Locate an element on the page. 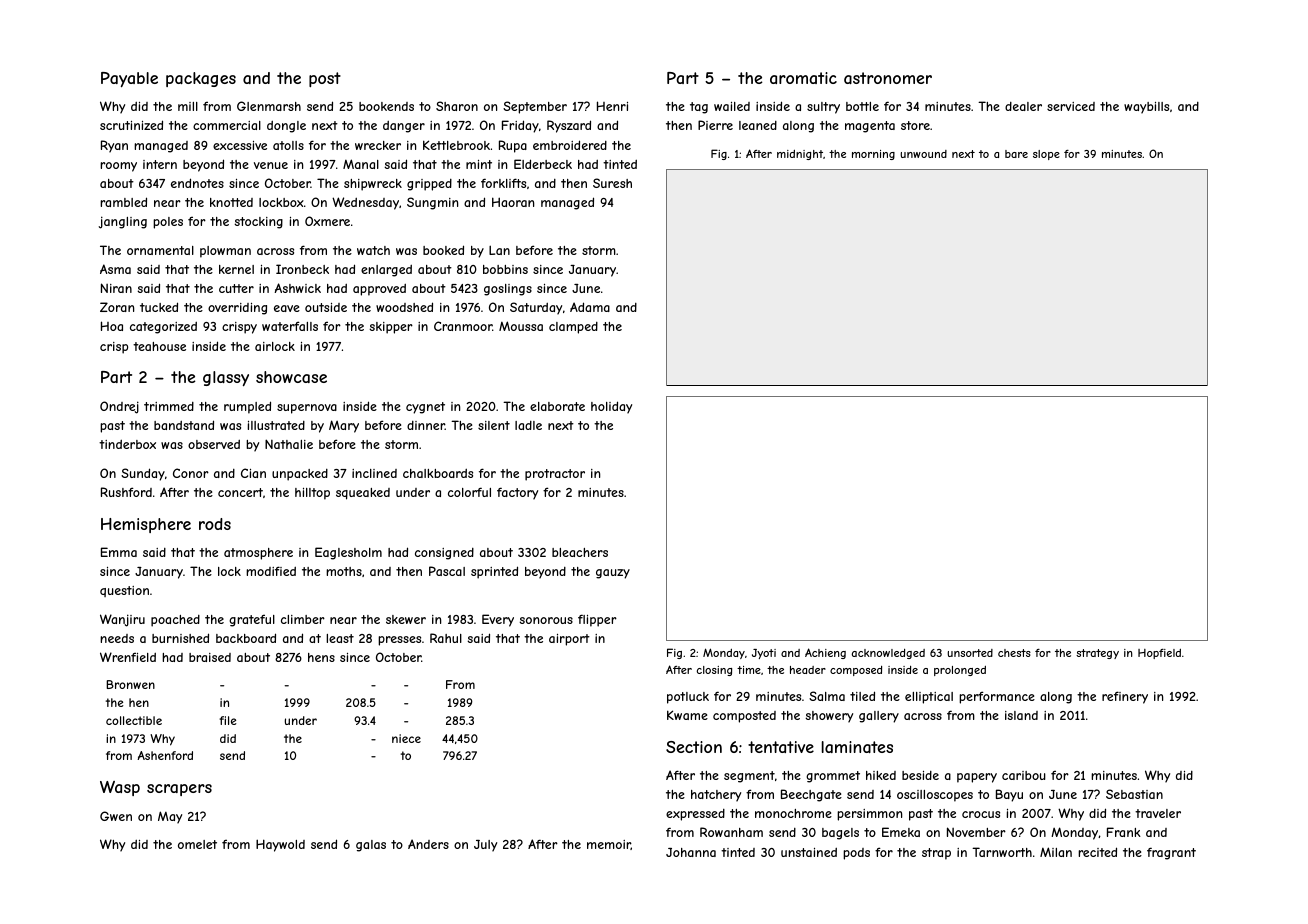 This document has height=924, width=1308. presses is located at coordinates (399, 641).
